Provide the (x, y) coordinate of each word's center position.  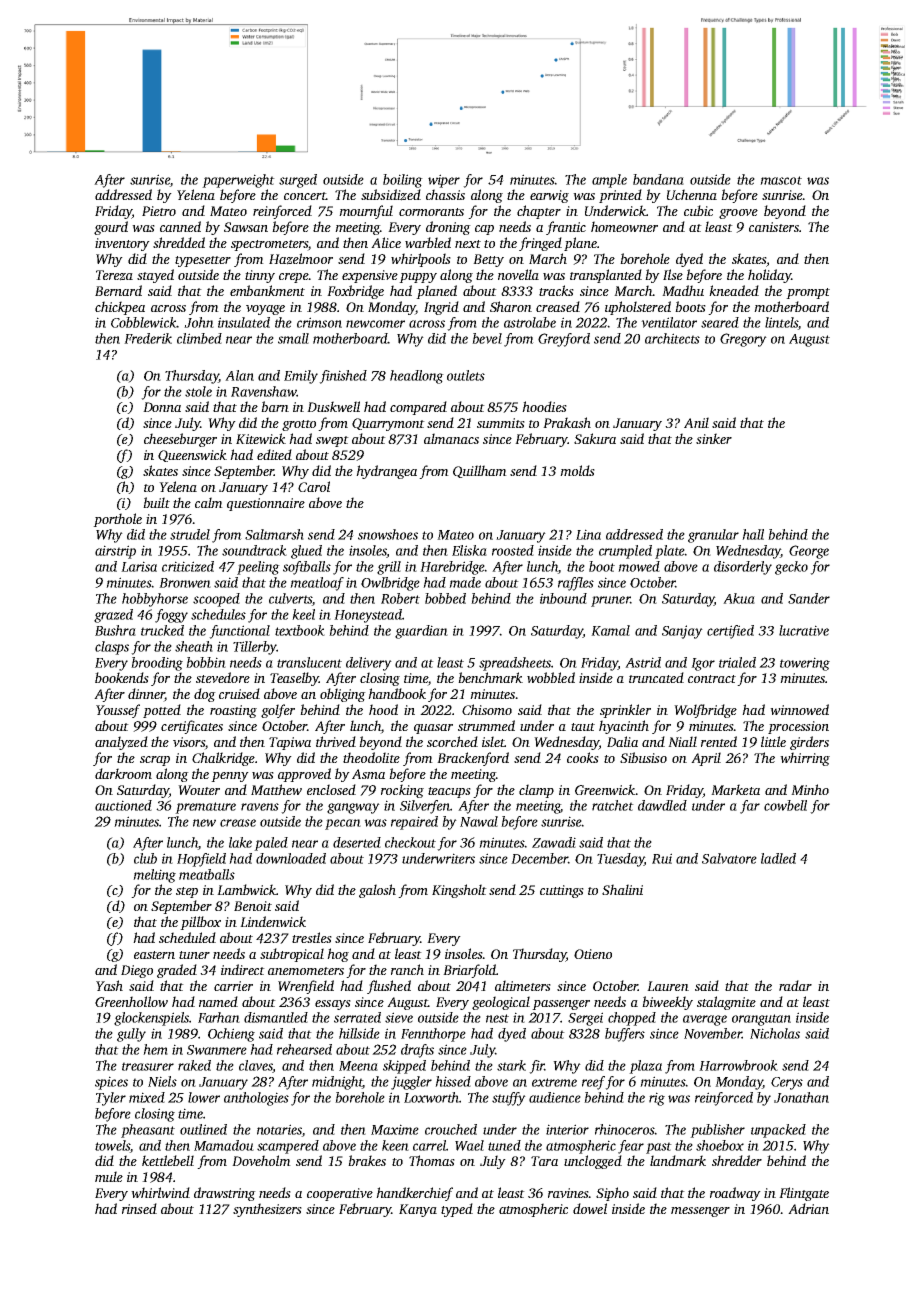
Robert (400, 598)
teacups (449, 792)
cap (484, 230)
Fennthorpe (433, 1035)
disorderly (743, 568)
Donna (162, 407)
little (773, 741)
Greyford (564, 340)
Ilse (673, 274)
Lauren (668, 986)
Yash (109, 985)
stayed (155, 276)
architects (672, 338)
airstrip (115, 552)
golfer (278, 711)
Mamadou (224, 1145)
